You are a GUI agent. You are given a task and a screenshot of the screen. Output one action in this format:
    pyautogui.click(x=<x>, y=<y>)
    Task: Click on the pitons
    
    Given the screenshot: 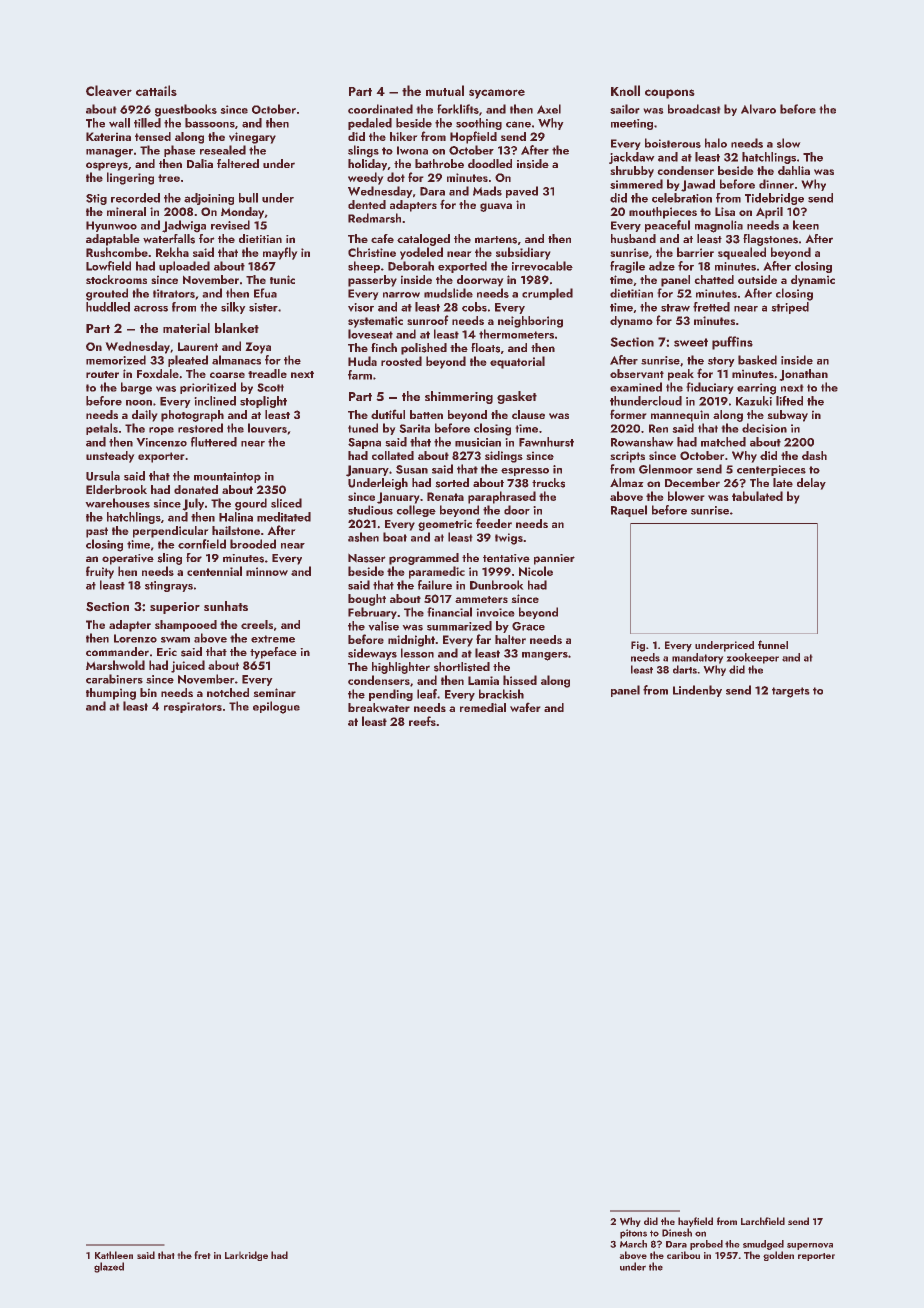 What is the action you would take?
    pyautogui.click(x=633, y=1234)
